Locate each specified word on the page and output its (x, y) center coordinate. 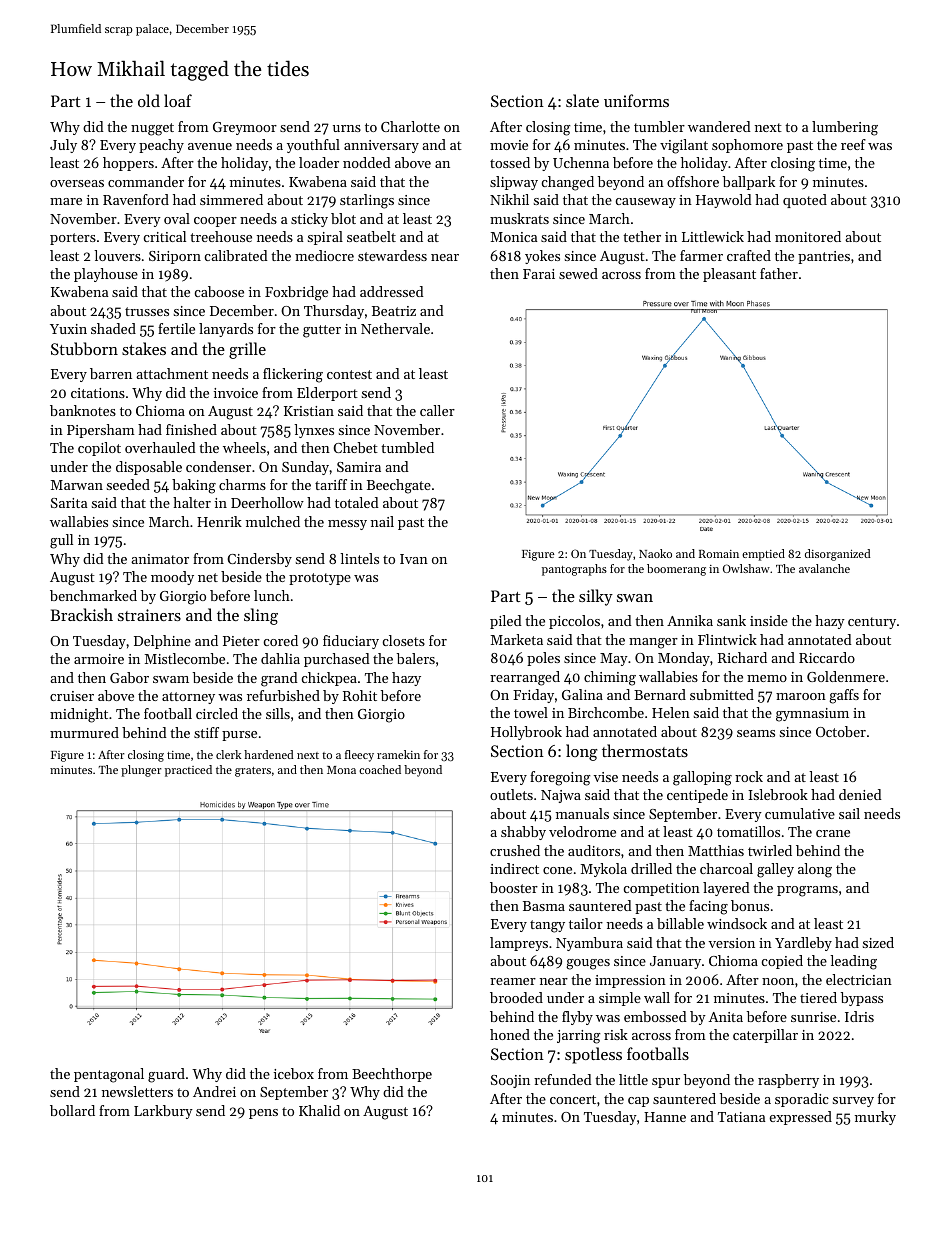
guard (166, 1075)
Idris (859, 1016)
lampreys (519, 944)
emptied (763, 555)
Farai (539, 274)
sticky (309, 220)
